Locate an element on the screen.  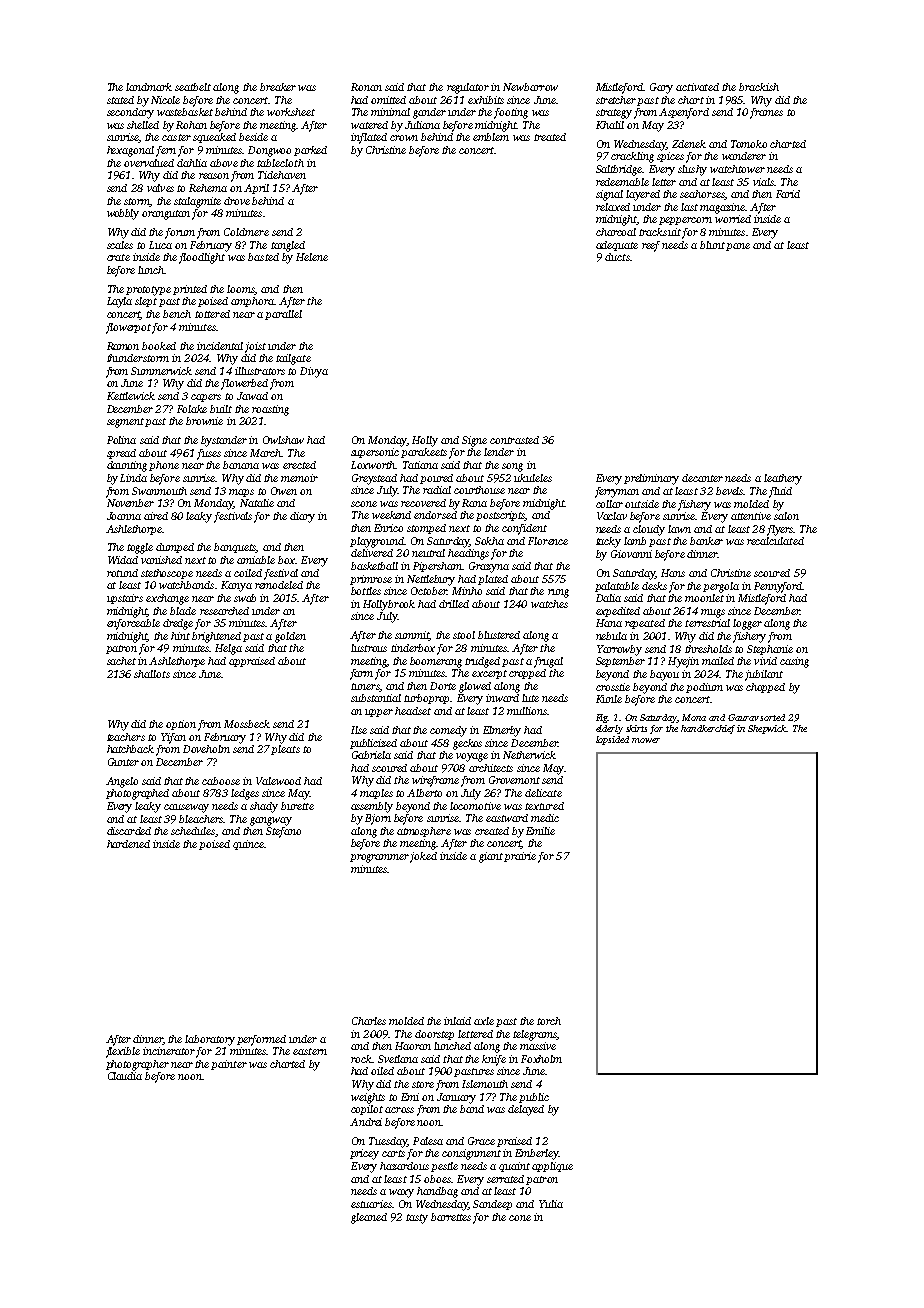
Divya is located at coordinates (314, 372).
